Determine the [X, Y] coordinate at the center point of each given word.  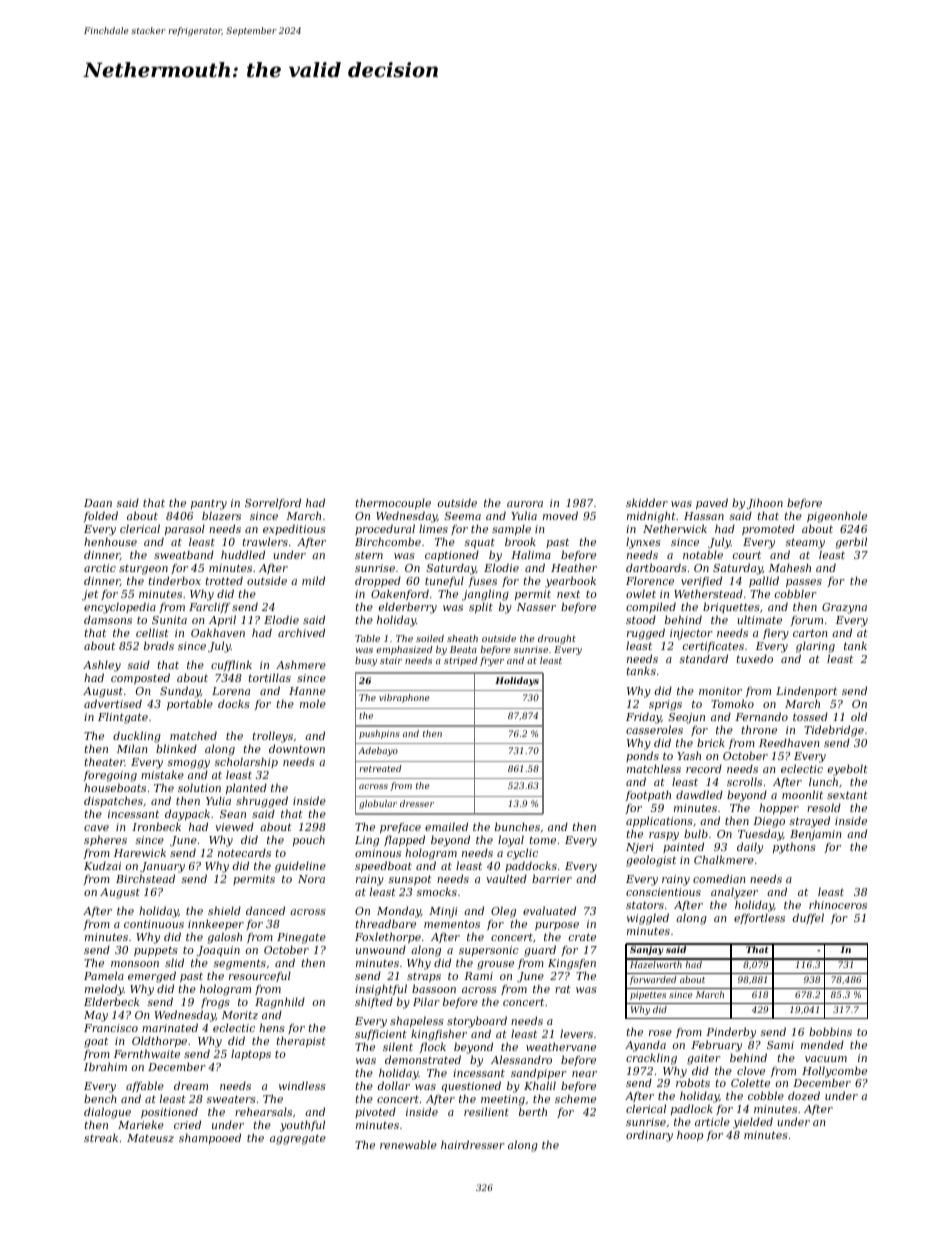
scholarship [246, 762]
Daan [98, 503]
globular [378, 804]
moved [560, 515]
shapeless [417, 1022]
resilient [486, 1111]
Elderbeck [111, 1001]
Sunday [180, 692]
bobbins [830, 1031]
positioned [169, 1112]
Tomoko [732, 703]
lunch [823, 781]
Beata [463, 649]
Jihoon [764, 503]
